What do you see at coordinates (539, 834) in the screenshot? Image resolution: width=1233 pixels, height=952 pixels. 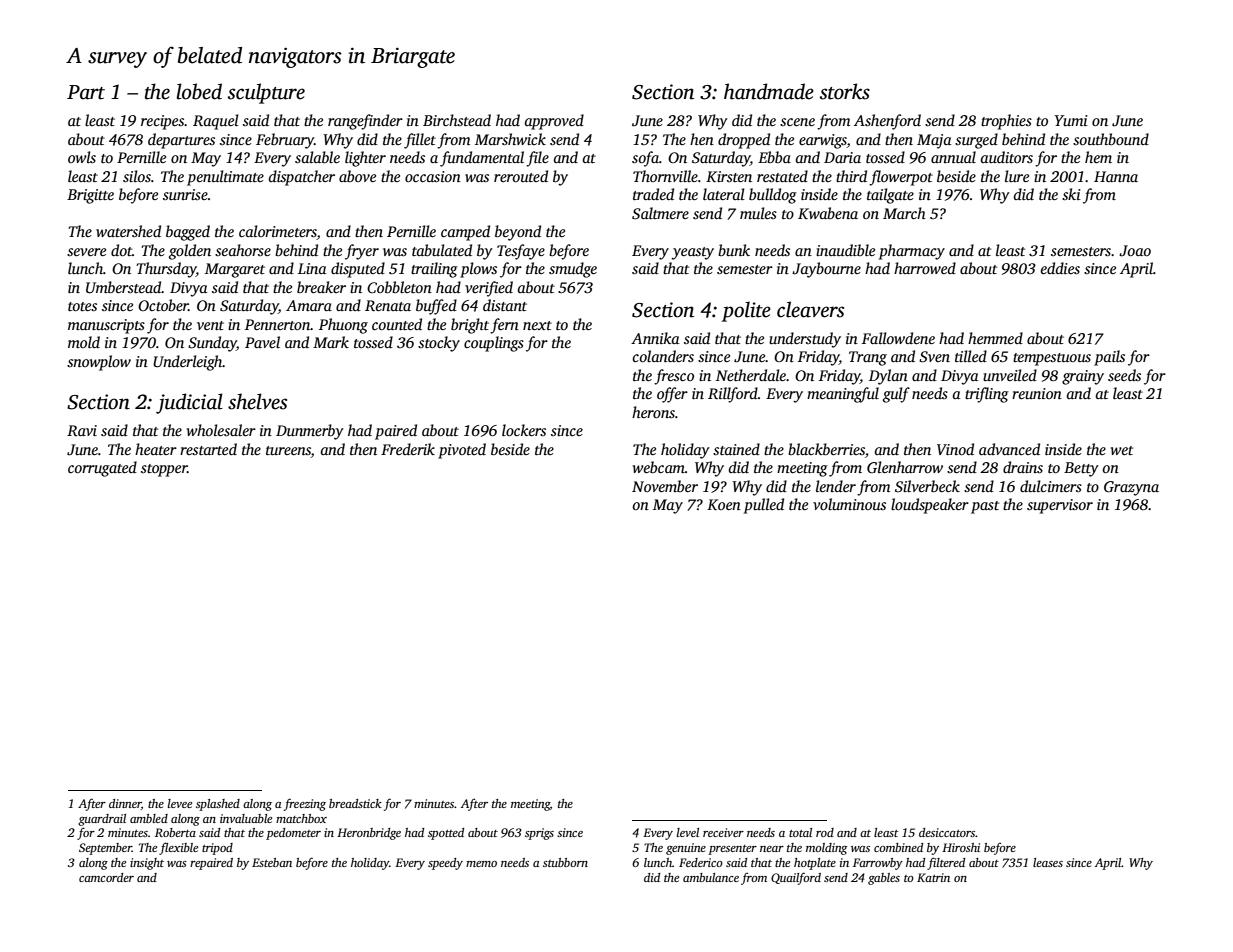 I see `sprigs` at bounding box center [539, 834].
